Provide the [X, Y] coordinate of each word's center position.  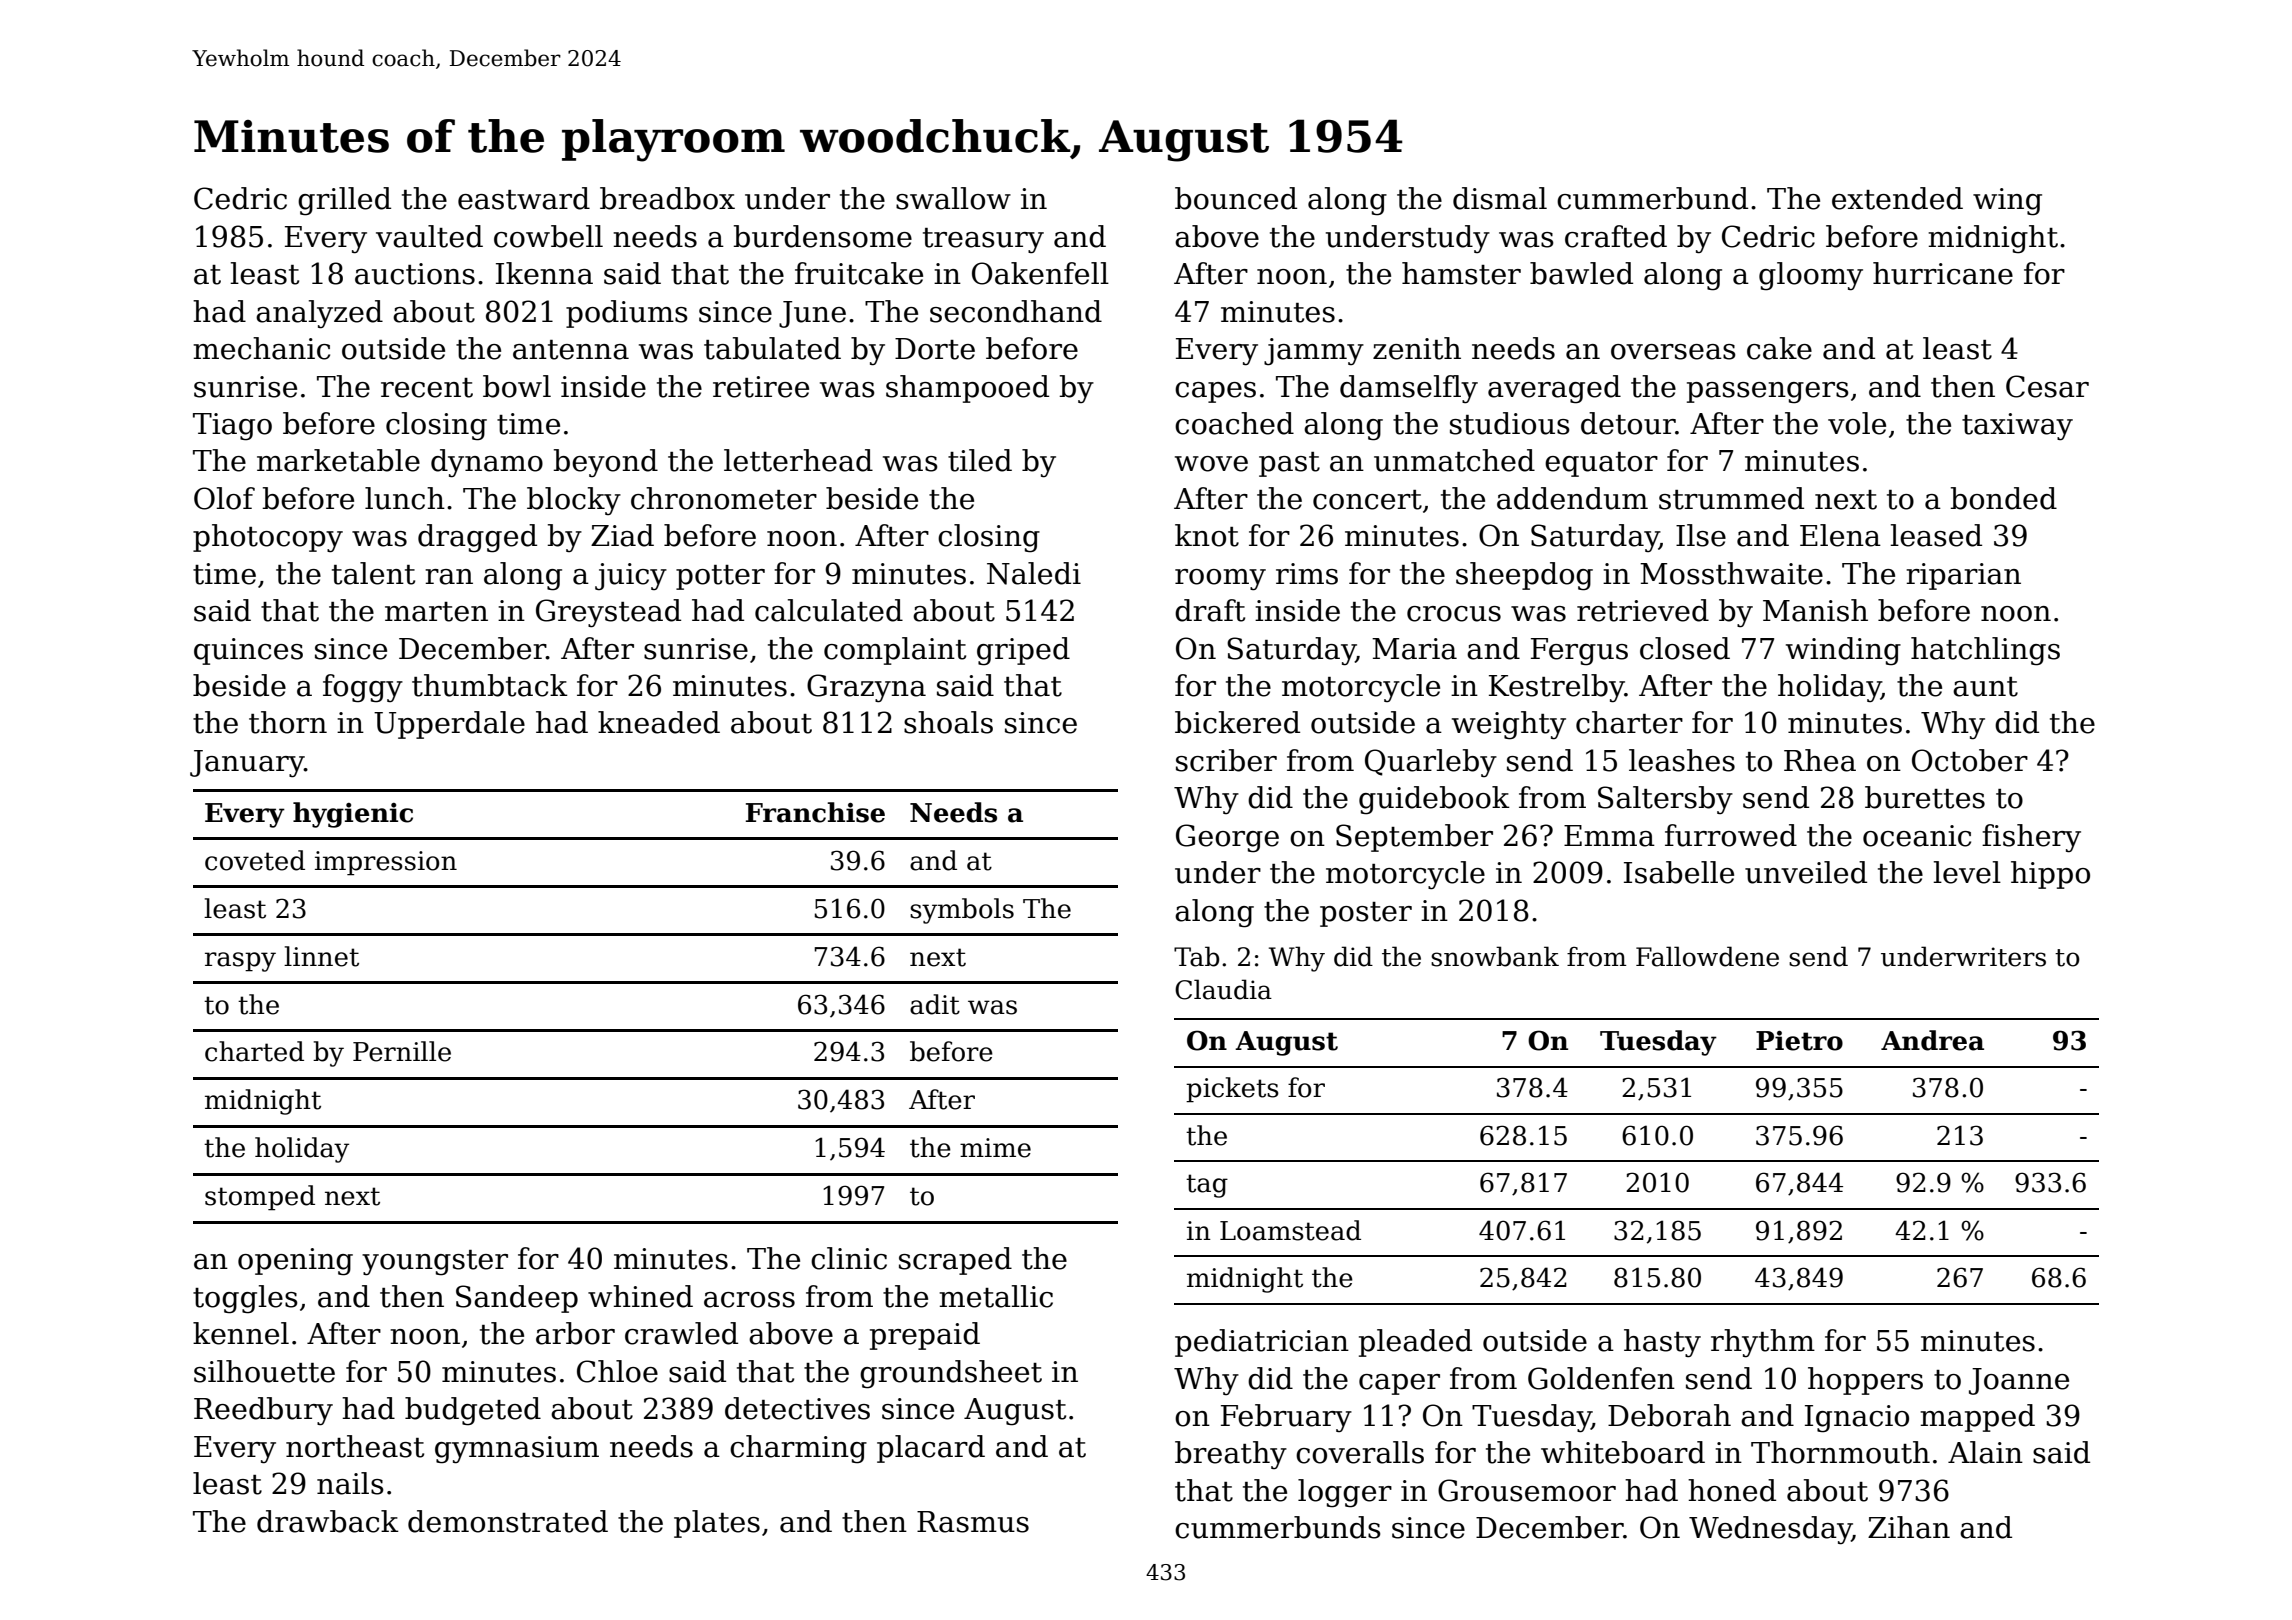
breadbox [667, 198]
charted [254, 1051]
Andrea [1932, 1040]
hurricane [1943, 273]
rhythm [1763, 1343]
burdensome [822, 236]
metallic [996, 1296]
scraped [955, 1261]
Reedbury [263, 1411]
